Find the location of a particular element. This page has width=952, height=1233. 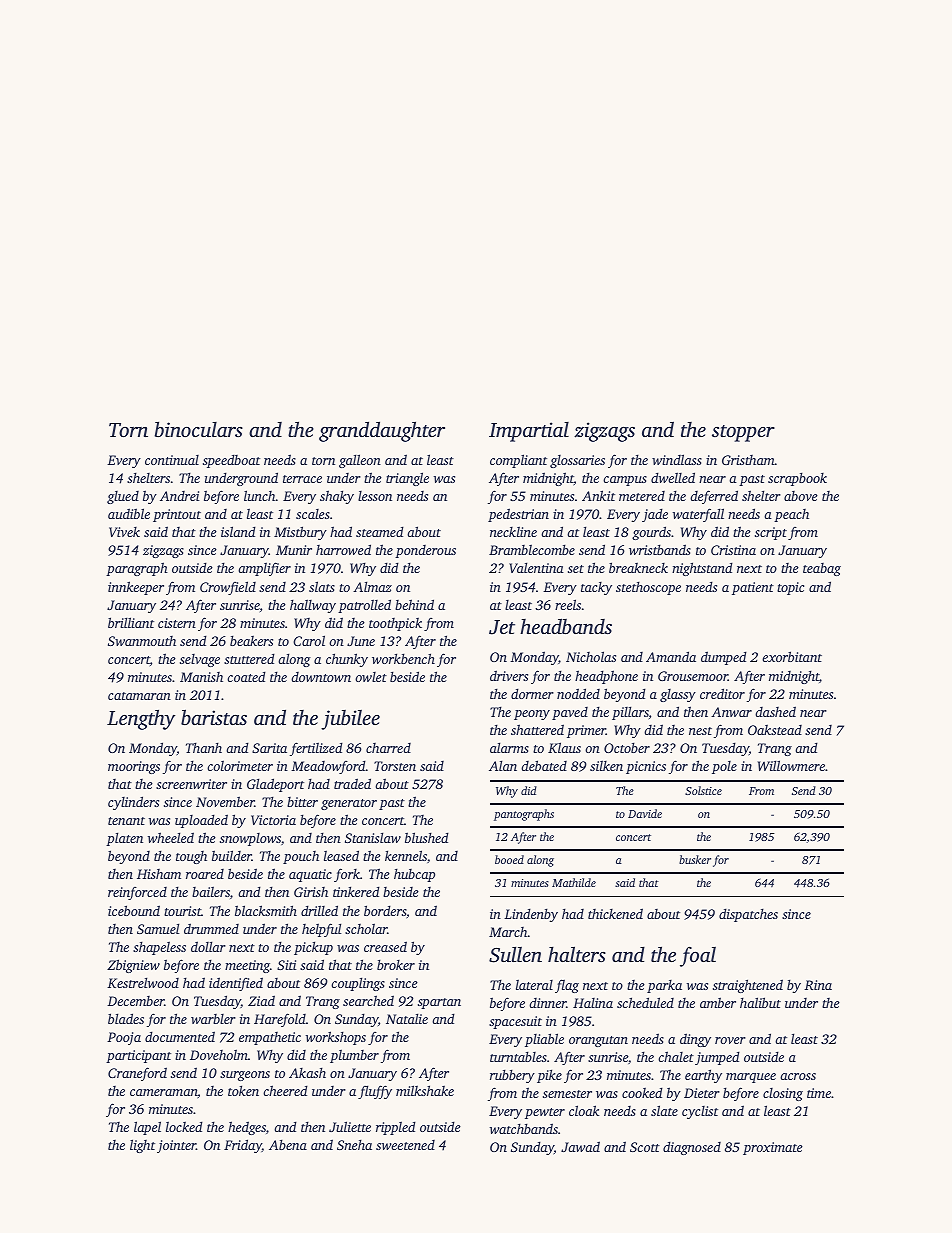

teabag is located at coordinates (822, 569).
